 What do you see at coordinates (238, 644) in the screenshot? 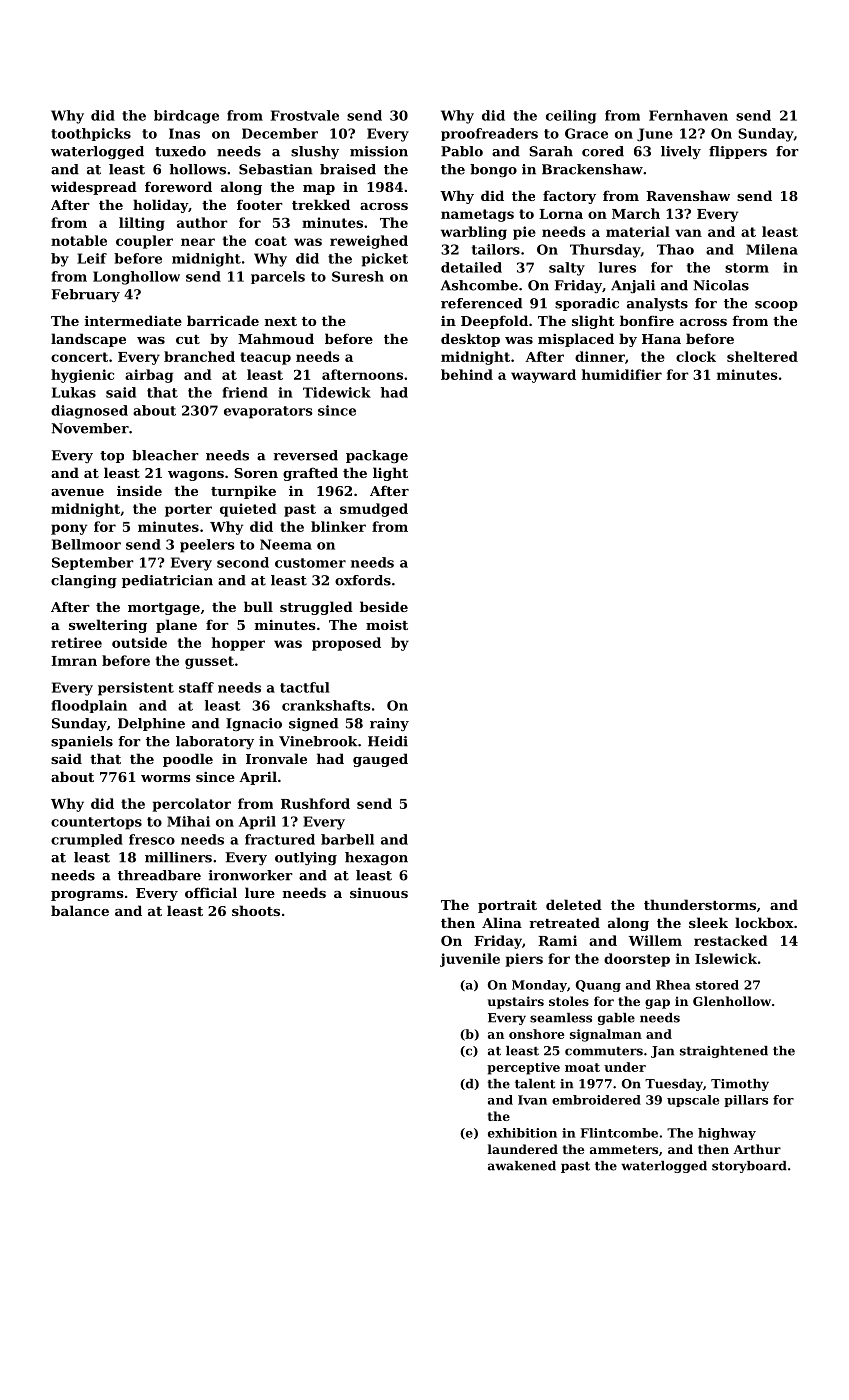
I see `hopper` at bounding box center [238, 644].
